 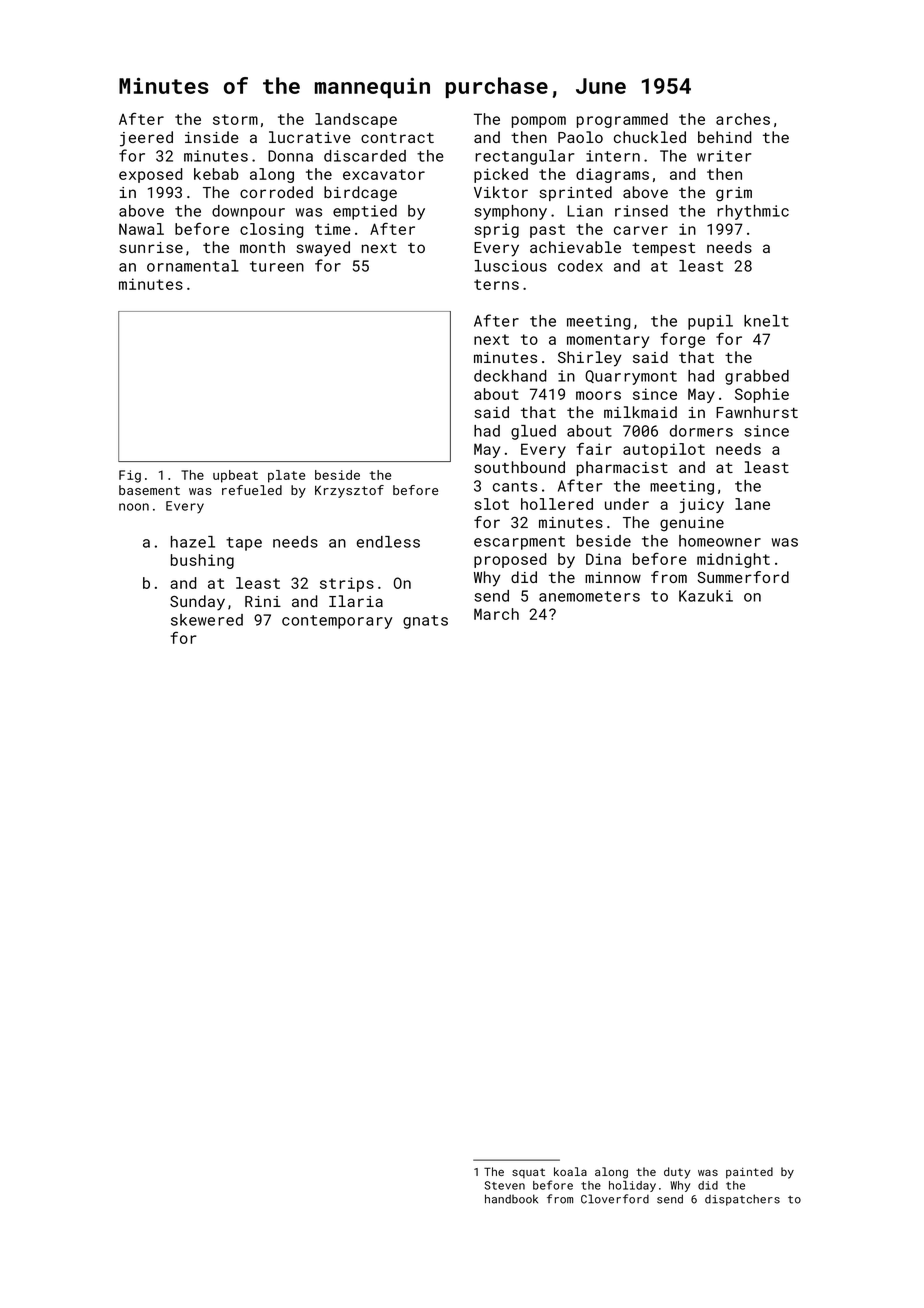 What do you see at coordinates (337, 622) in the image?
I see `contemporary` at bounding box center [337, 622].
